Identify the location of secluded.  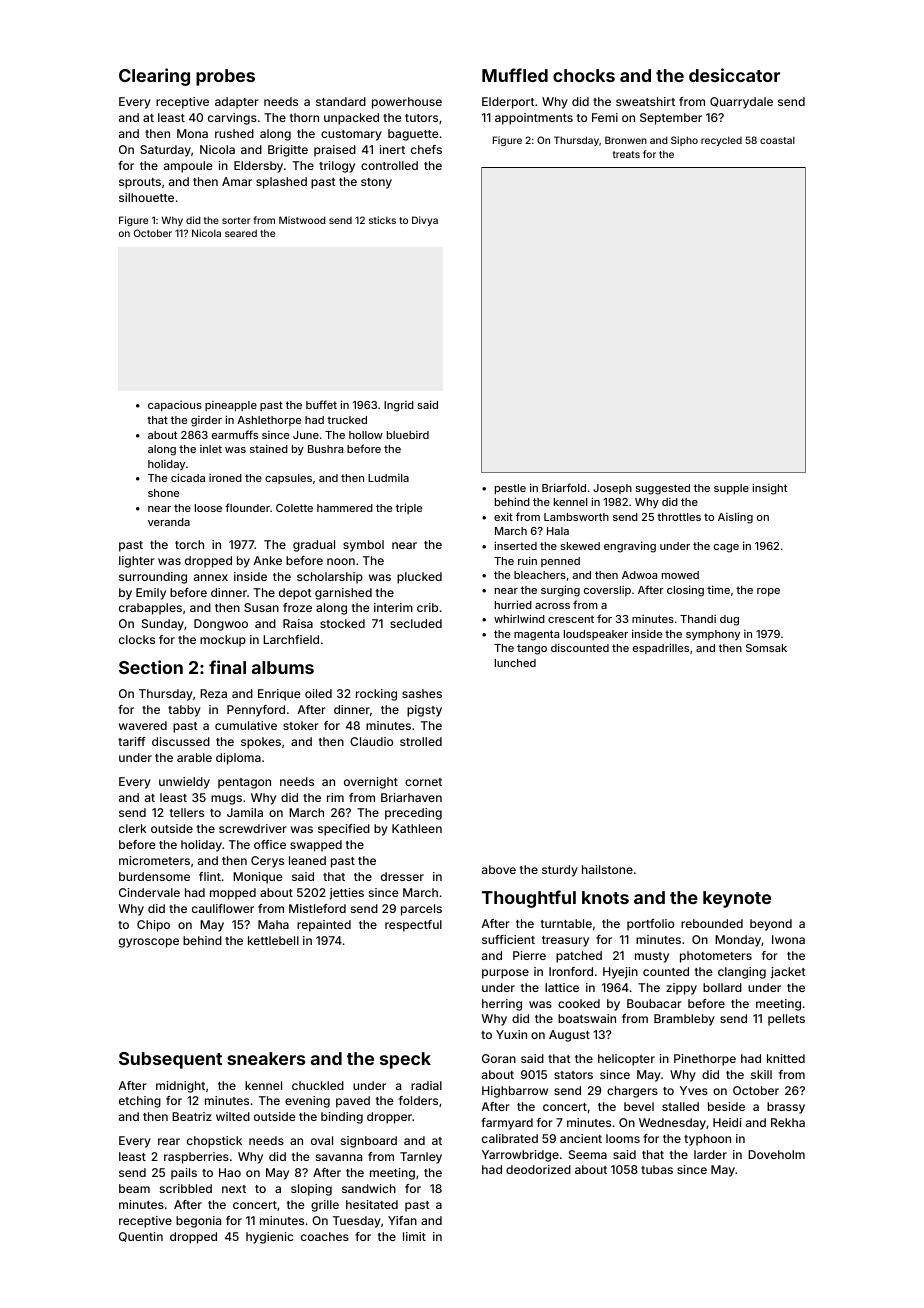
(416, 623).
